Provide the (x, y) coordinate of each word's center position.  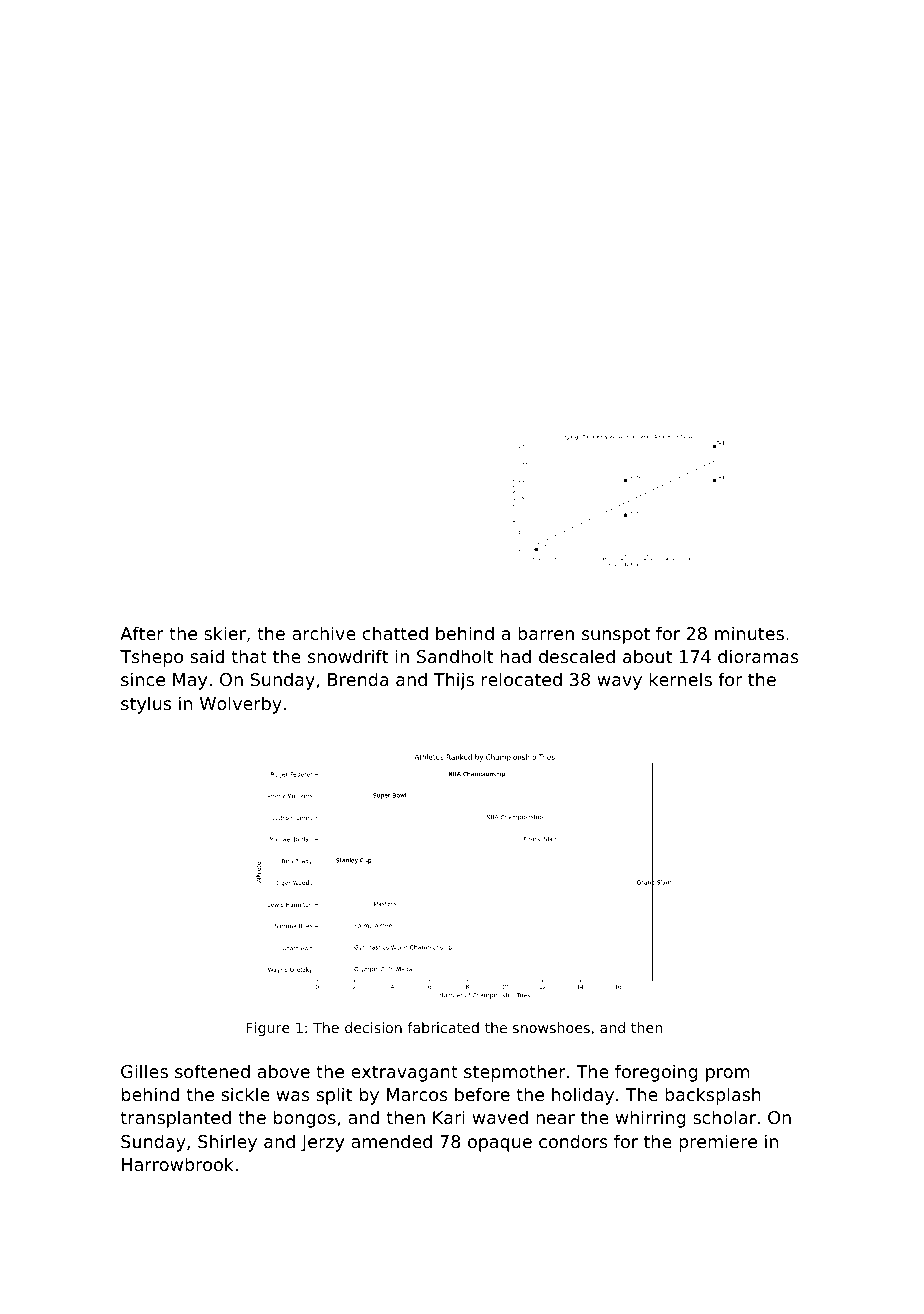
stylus (146, 705)
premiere (718, 1143)
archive (324, 633)
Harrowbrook (178, 1164)
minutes (749, 633)
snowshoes (551, 1027)
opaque (500, 1145)
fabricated (443, 1027)
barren (546, 633)
